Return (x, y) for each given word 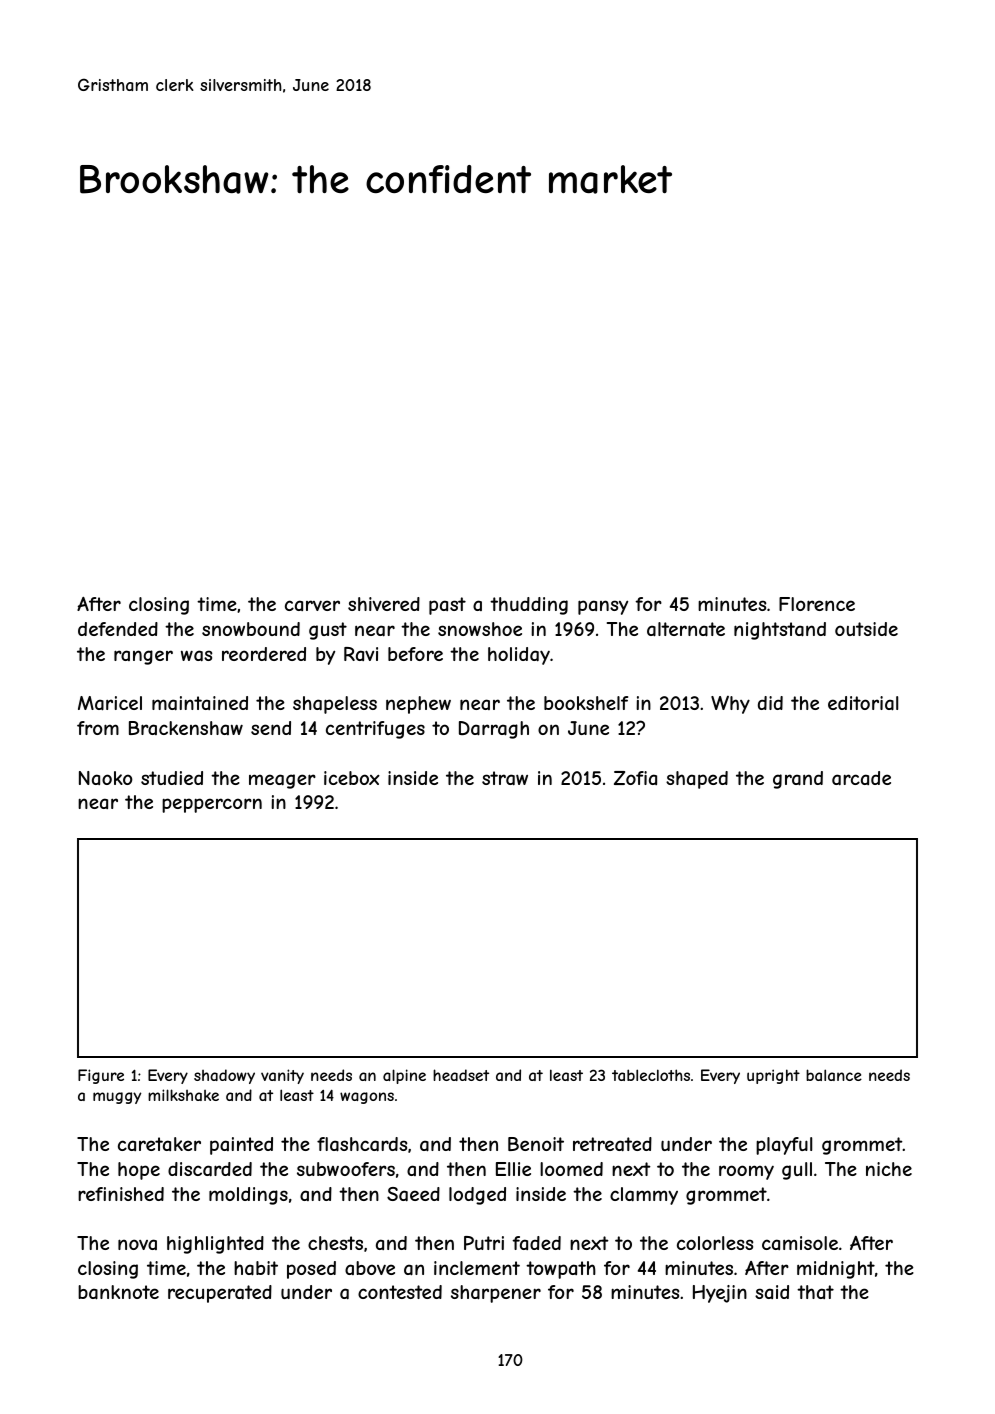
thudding (529, 606)
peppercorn (212, 805)
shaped (697, 780)
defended (118, 629)
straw (505, 778)
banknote (118, 1292)
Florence (817, 604)
